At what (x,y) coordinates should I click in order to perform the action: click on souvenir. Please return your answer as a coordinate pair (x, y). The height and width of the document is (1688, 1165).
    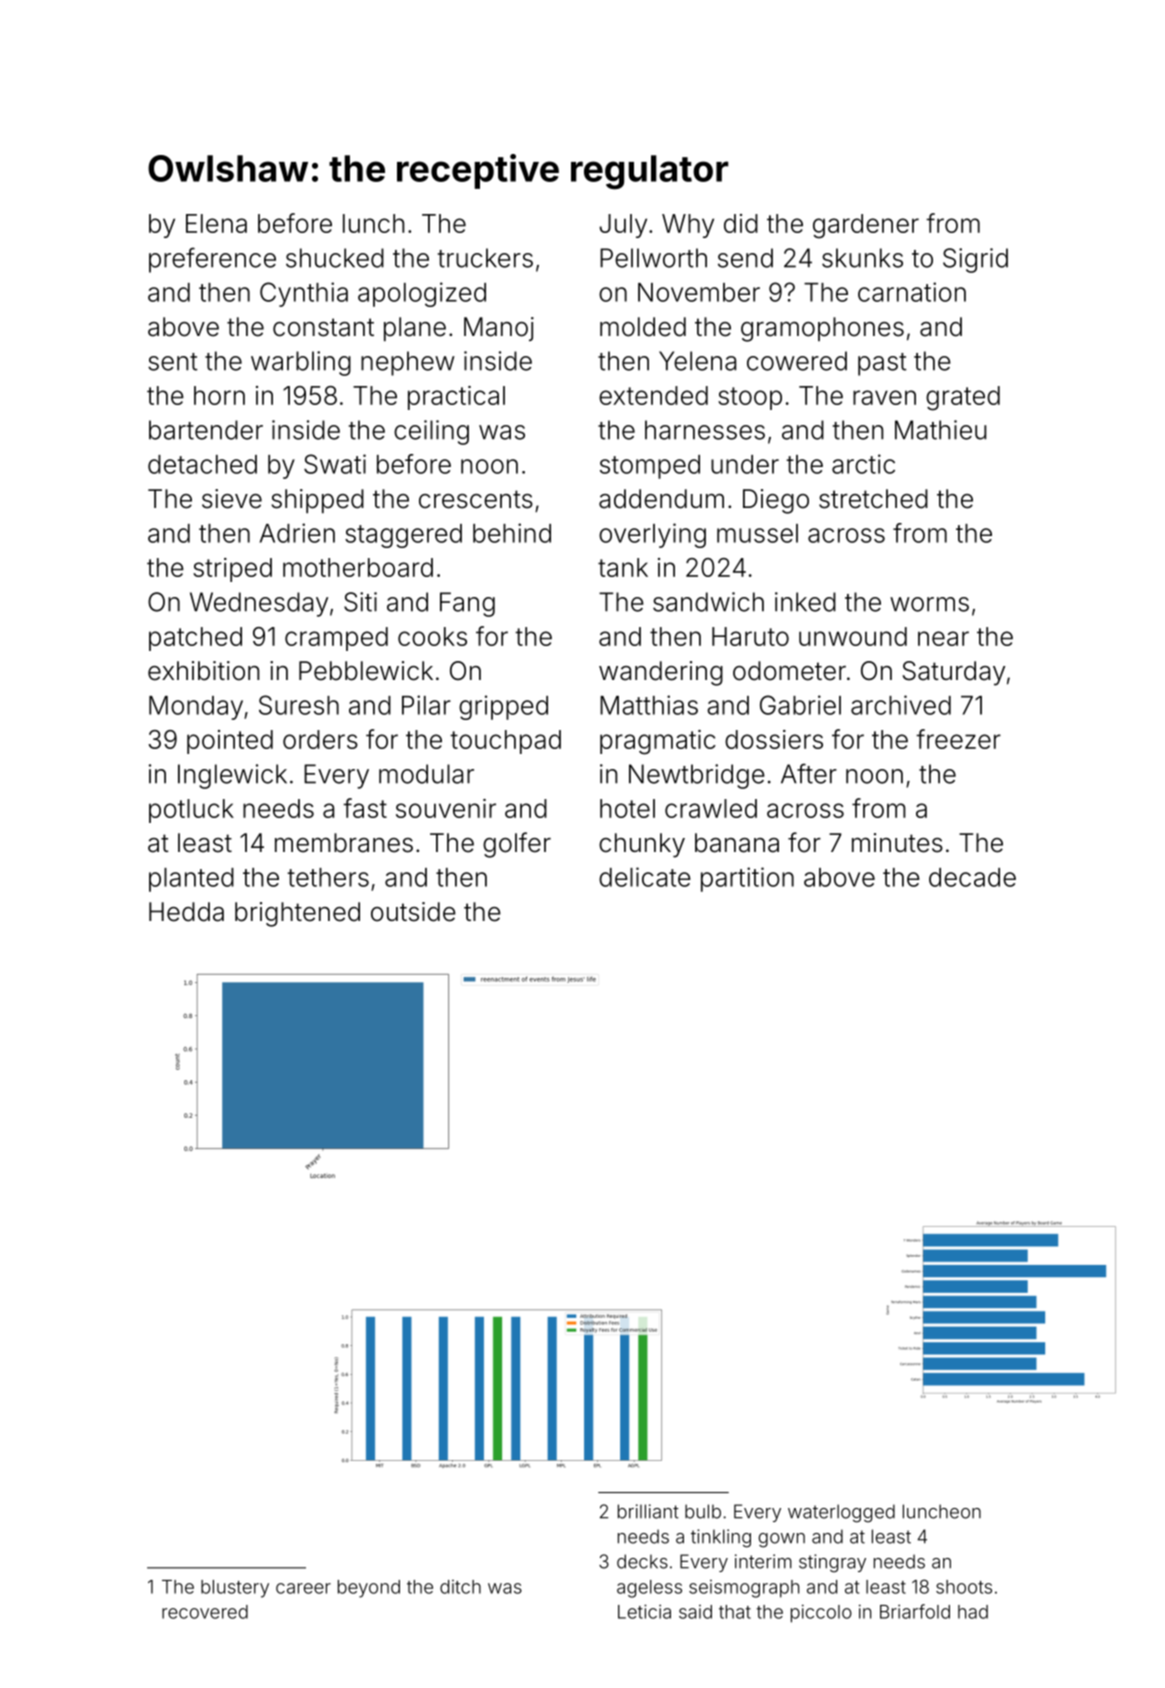
    Looking at the image, I should click on (446, 808).
